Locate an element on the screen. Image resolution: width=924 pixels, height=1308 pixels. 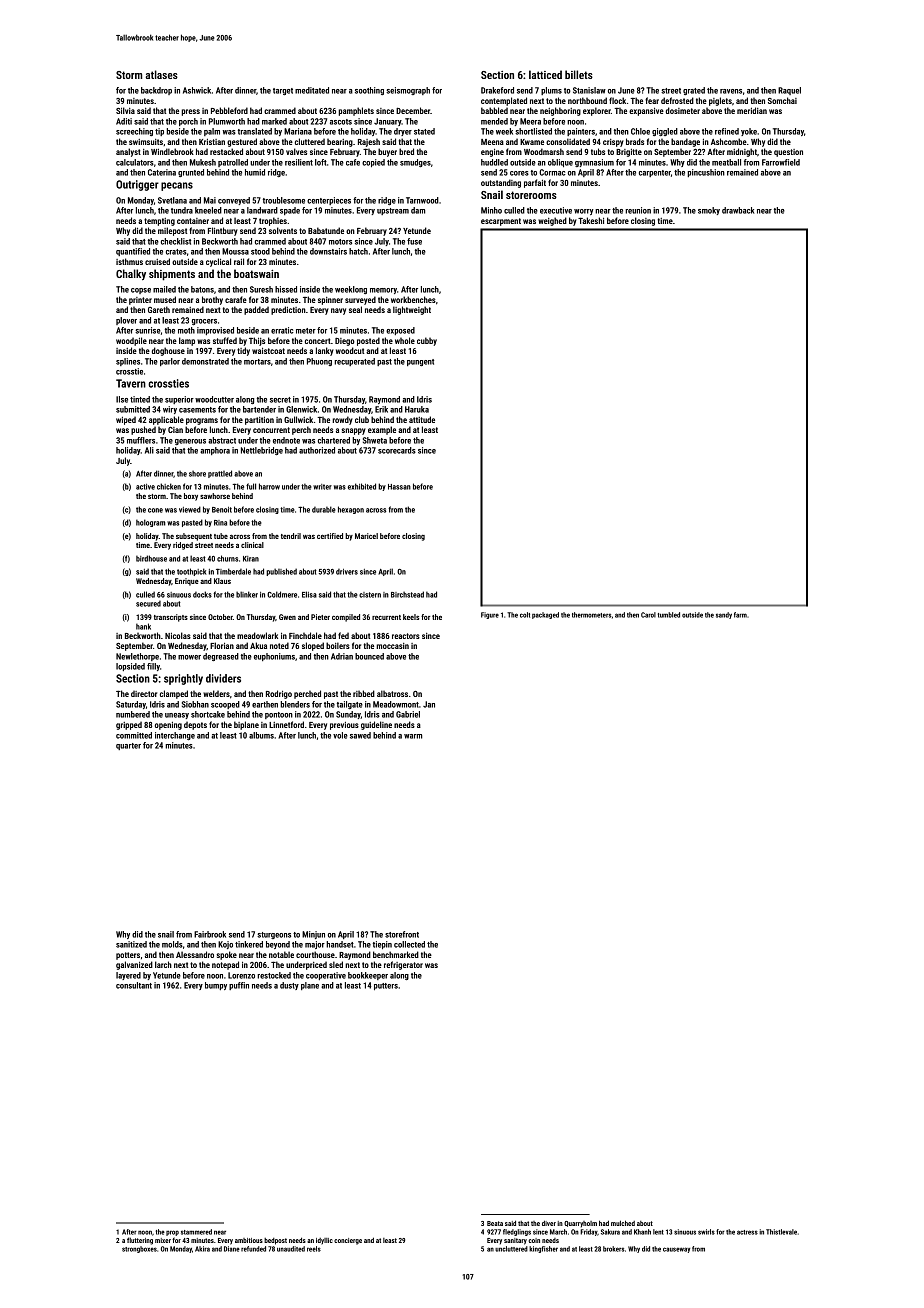
dusty is located at coordinates (289, 986).
